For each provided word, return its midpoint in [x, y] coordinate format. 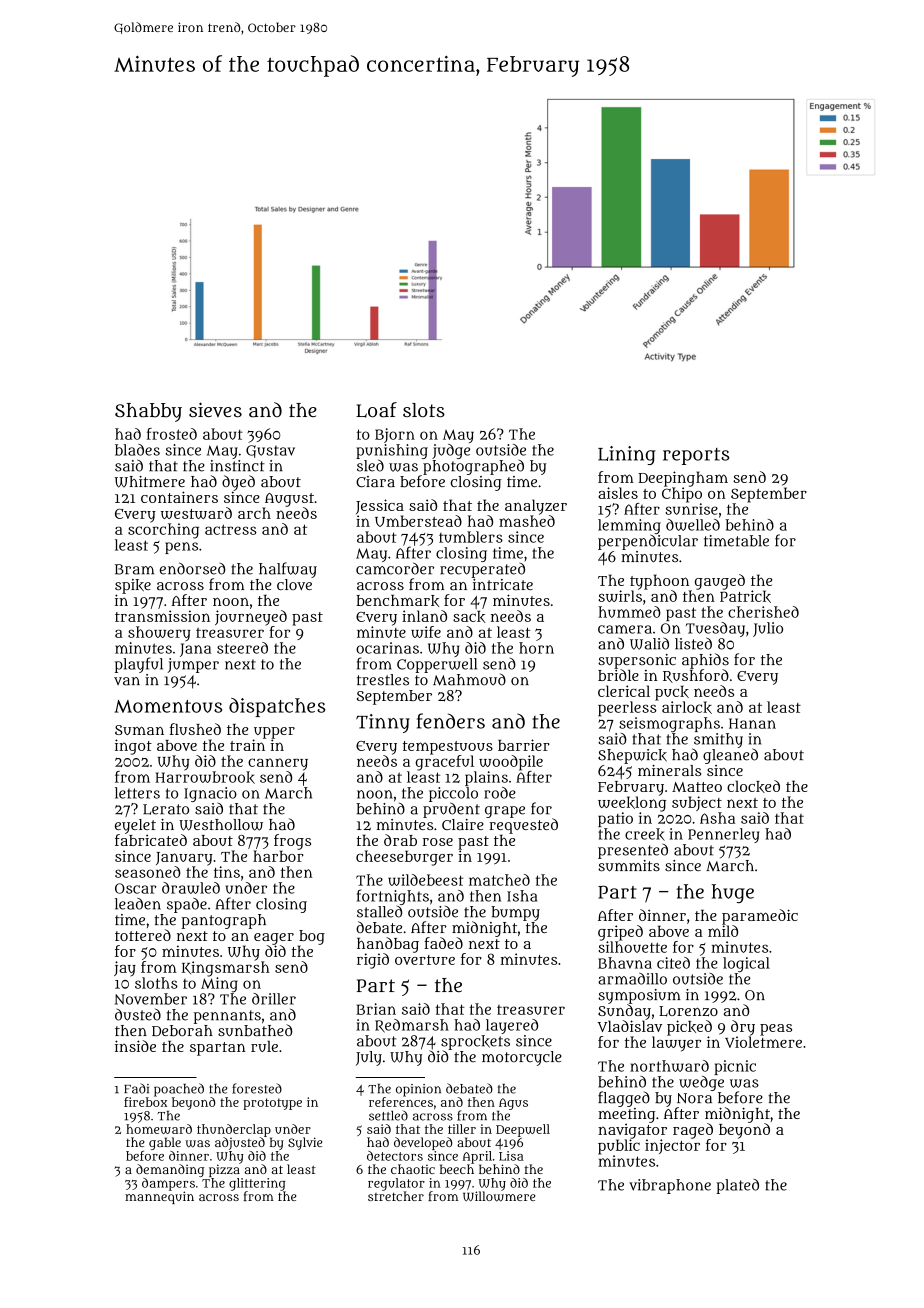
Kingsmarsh [226, 969]
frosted [172, 434]
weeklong [632, 804]
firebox [145, 1102]
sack [469, 617]
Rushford [696, 676]
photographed [473, 467]
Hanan [752, 723]
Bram [134, 569]
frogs [292, 842]
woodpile [511, 763]
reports [696, 456]
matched [499, 880]
